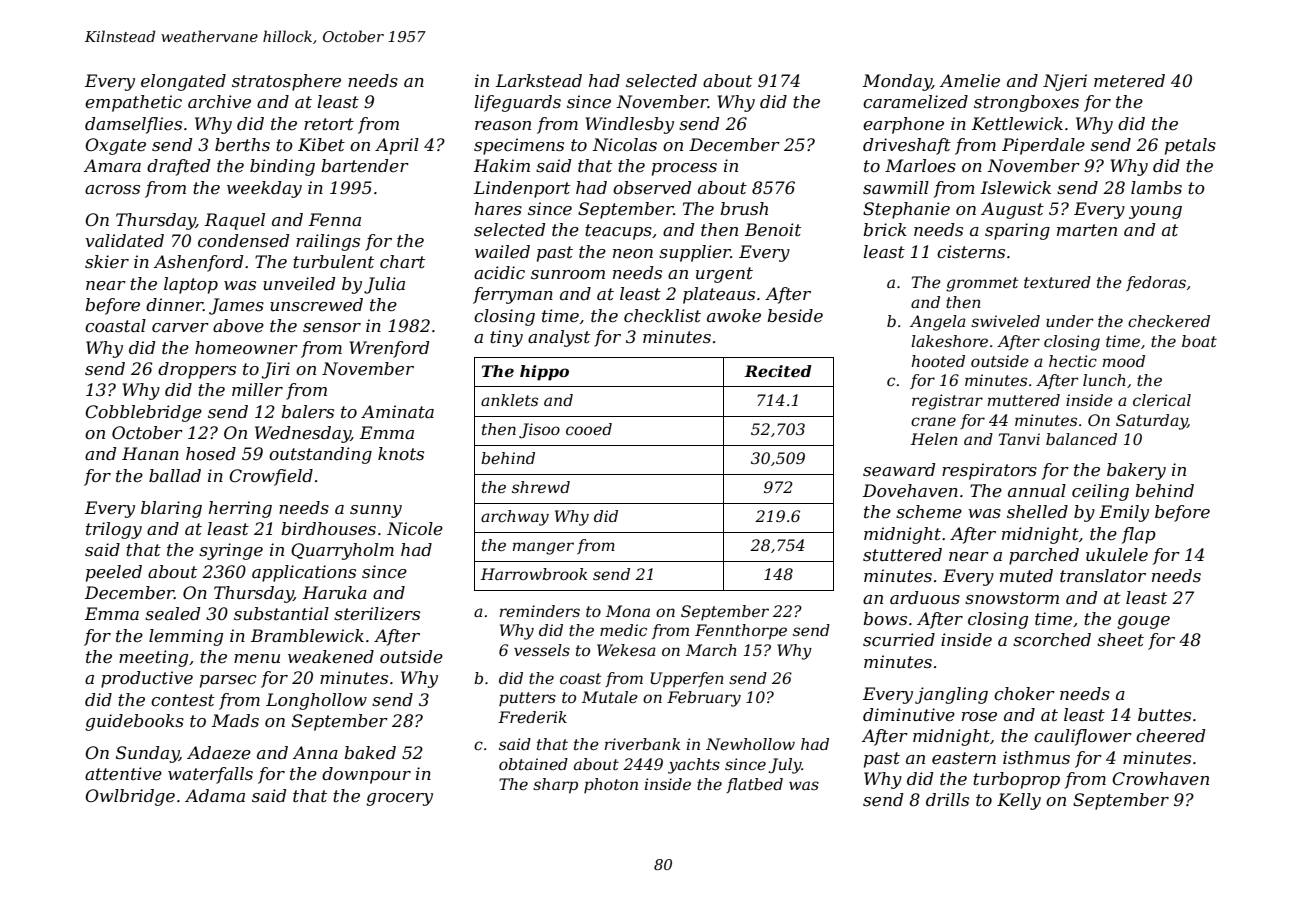  Describe the element at coordinates (123, 773) in the page. I see `attentive` at that location.
